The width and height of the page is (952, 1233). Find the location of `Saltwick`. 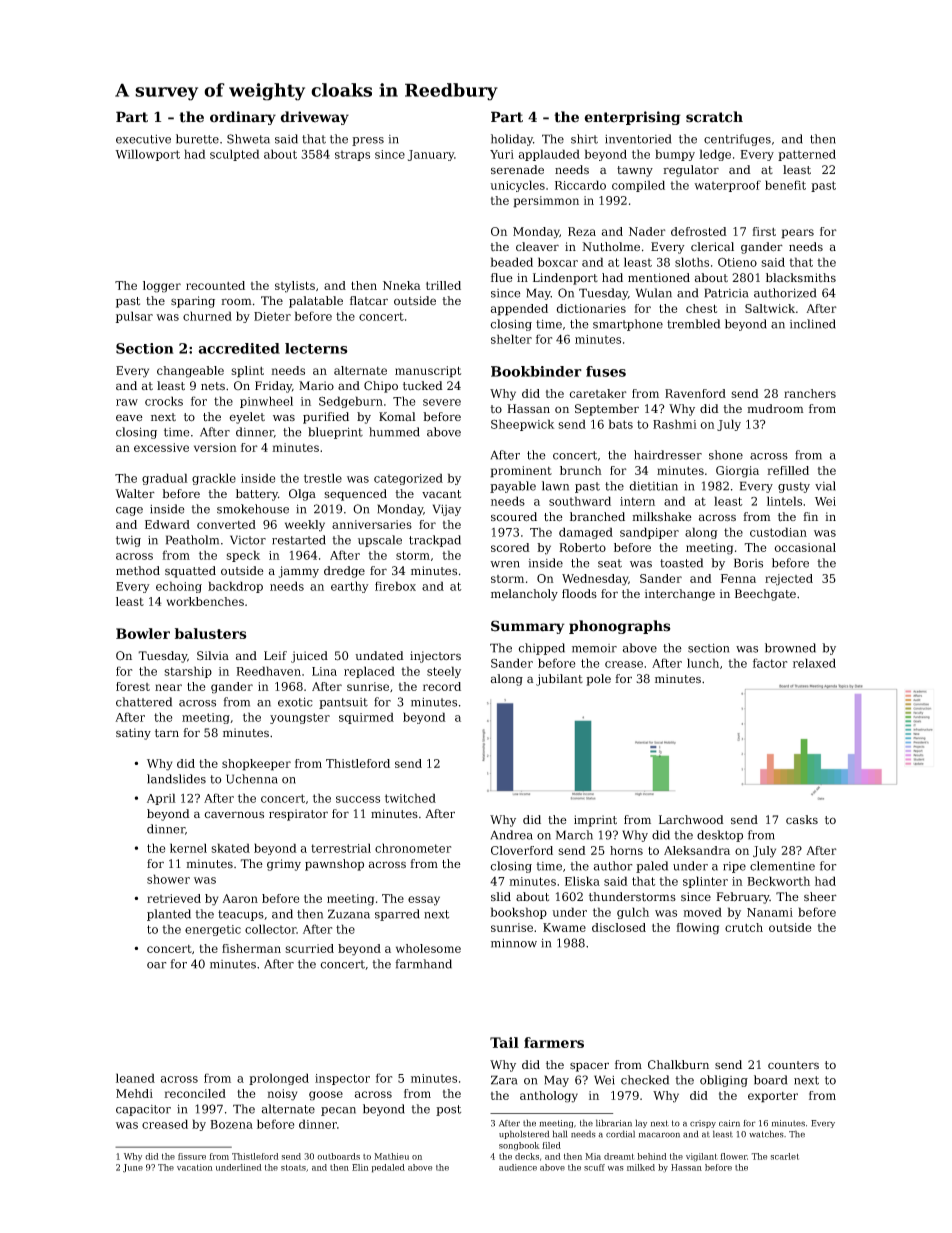

Saltwick is located at coordinates (770, 308).
